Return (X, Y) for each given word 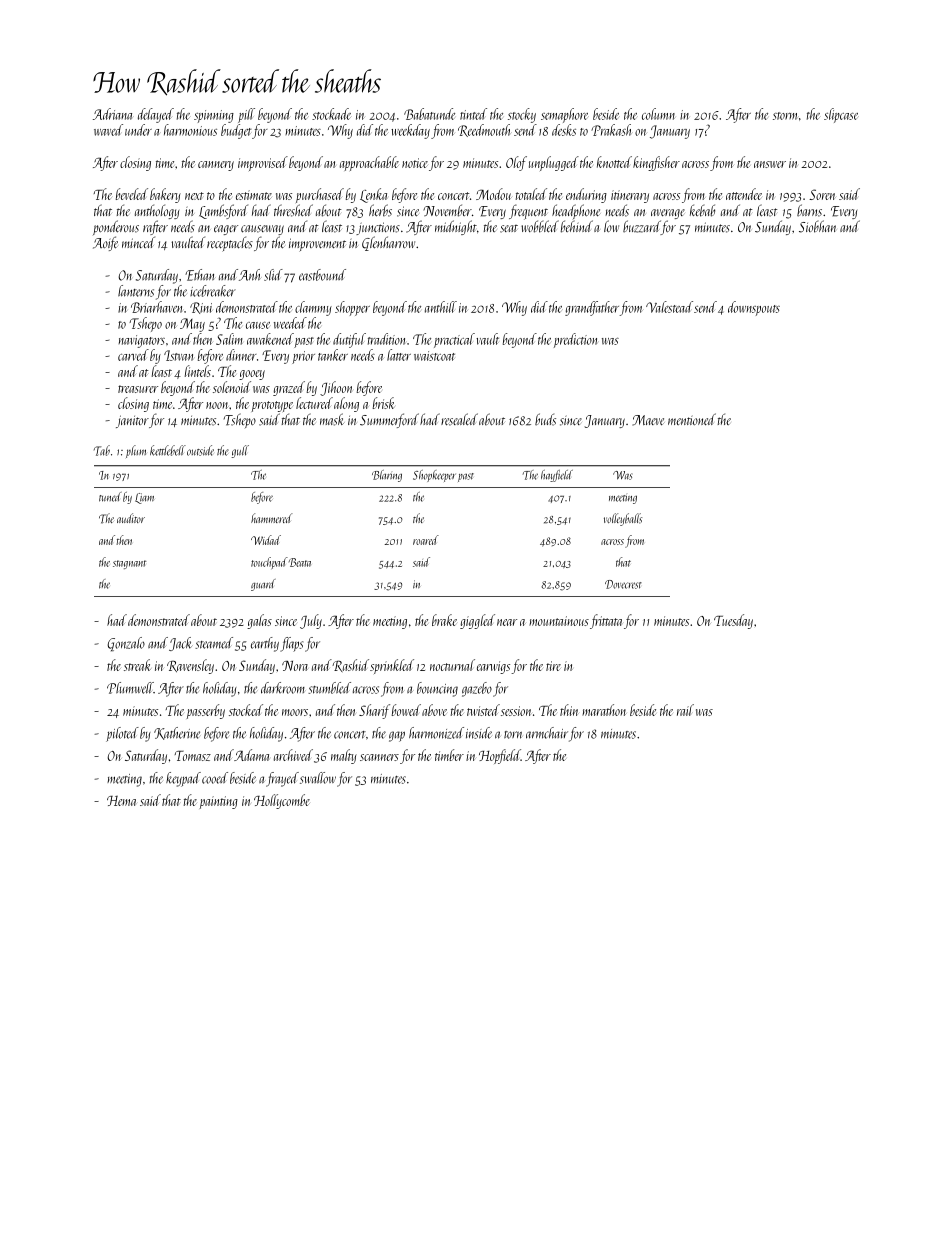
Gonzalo (126, 644)
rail (685, 710)
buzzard (642, 227)
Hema (121, 801)
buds (545, 419)
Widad (266, 540)
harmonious (190, 130)
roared (426, 540)
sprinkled (392, 666)
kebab (702, 210)
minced (138, 242)
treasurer (138, 389)
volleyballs (623, 519)
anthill (441, 307)
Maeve (648, 420)
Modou (494, 194)
